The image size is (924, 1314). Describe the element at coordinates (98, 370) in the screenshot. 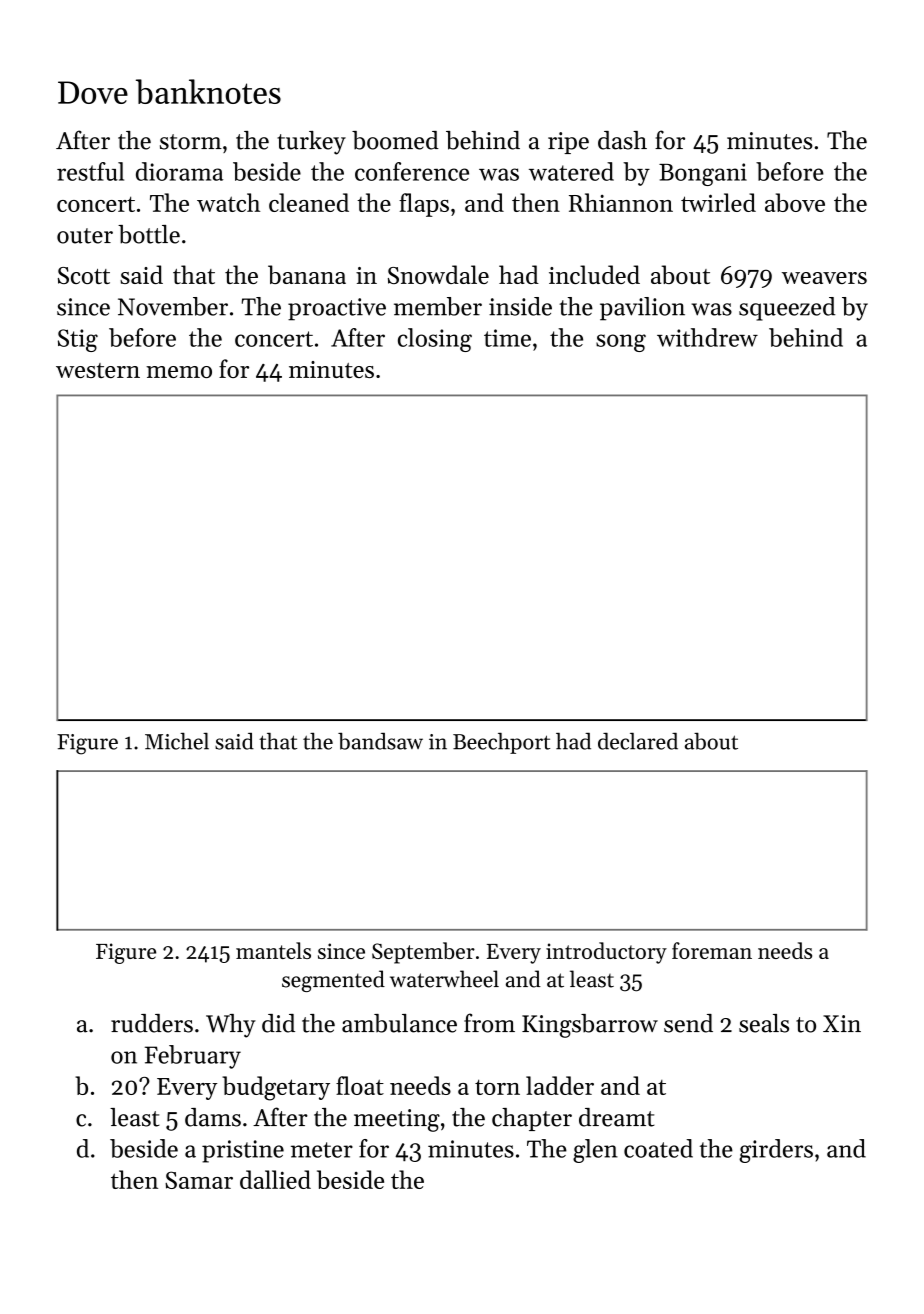

I see `western` at that location.
